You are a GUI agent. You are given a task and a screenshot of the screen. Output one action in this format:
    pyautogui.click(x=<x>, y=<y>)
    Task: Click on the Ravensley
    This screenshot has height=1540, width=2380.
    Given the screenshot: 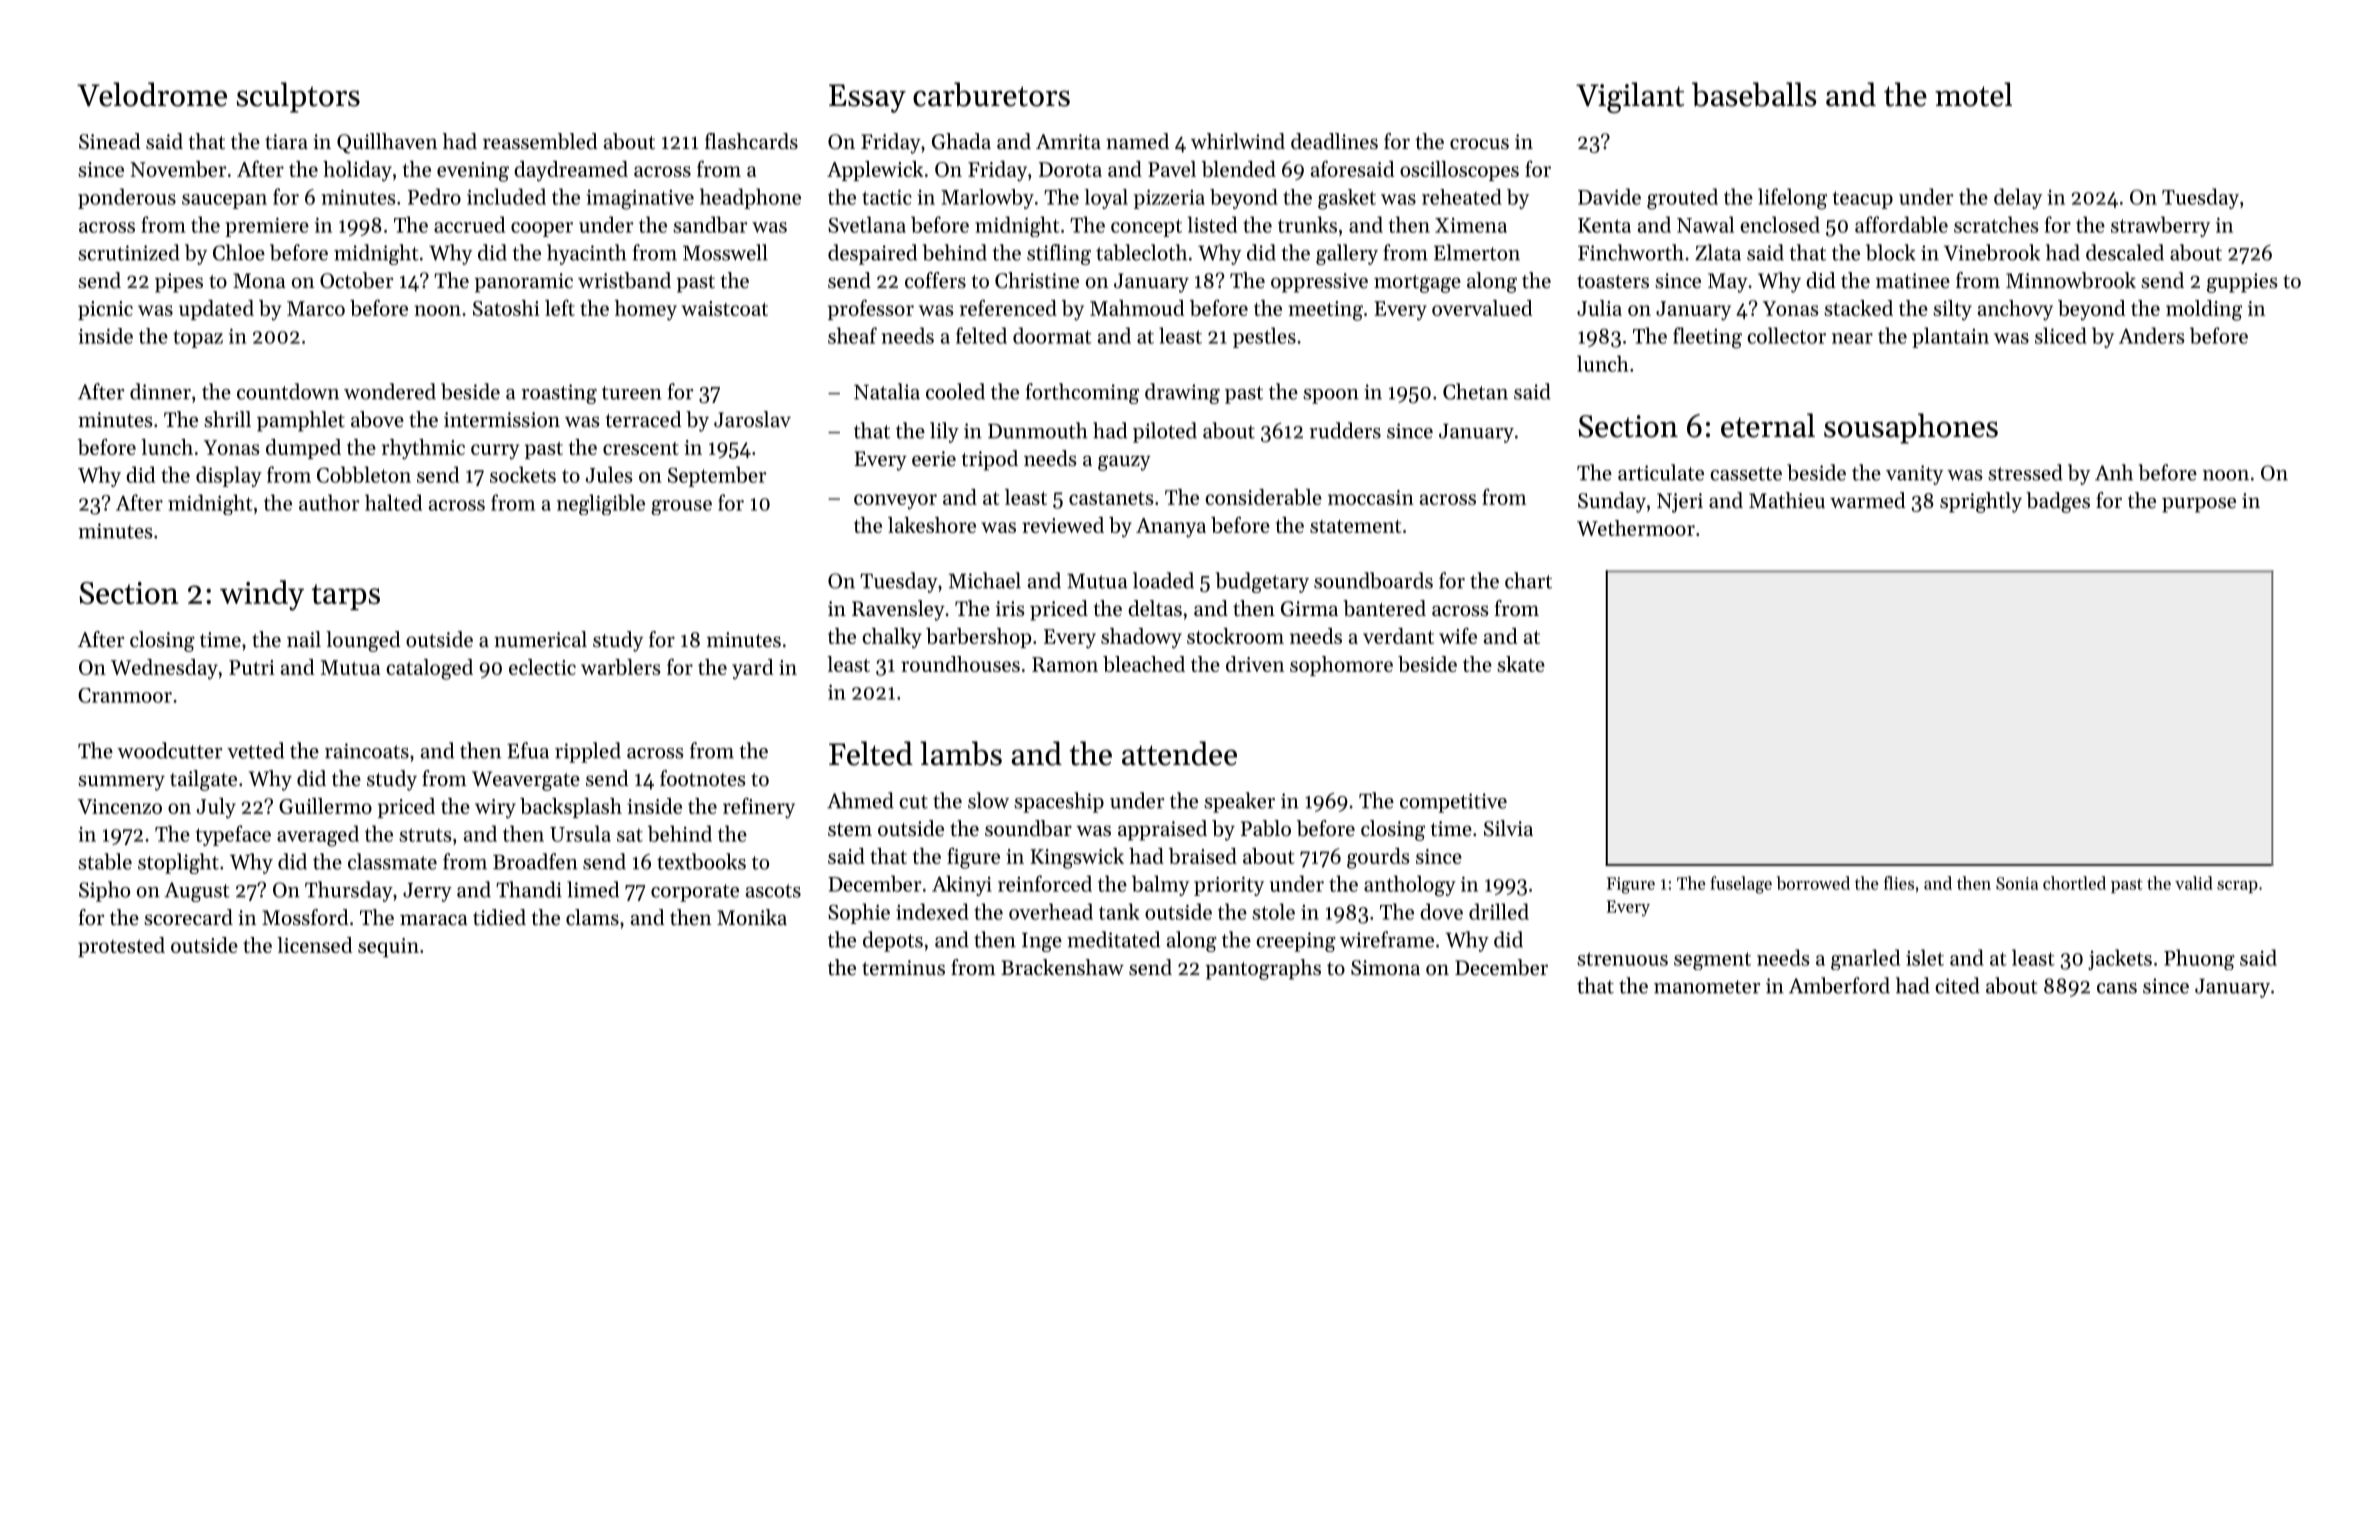 What is the action you would take?
    pyautogui.click(x=898, y=610)
